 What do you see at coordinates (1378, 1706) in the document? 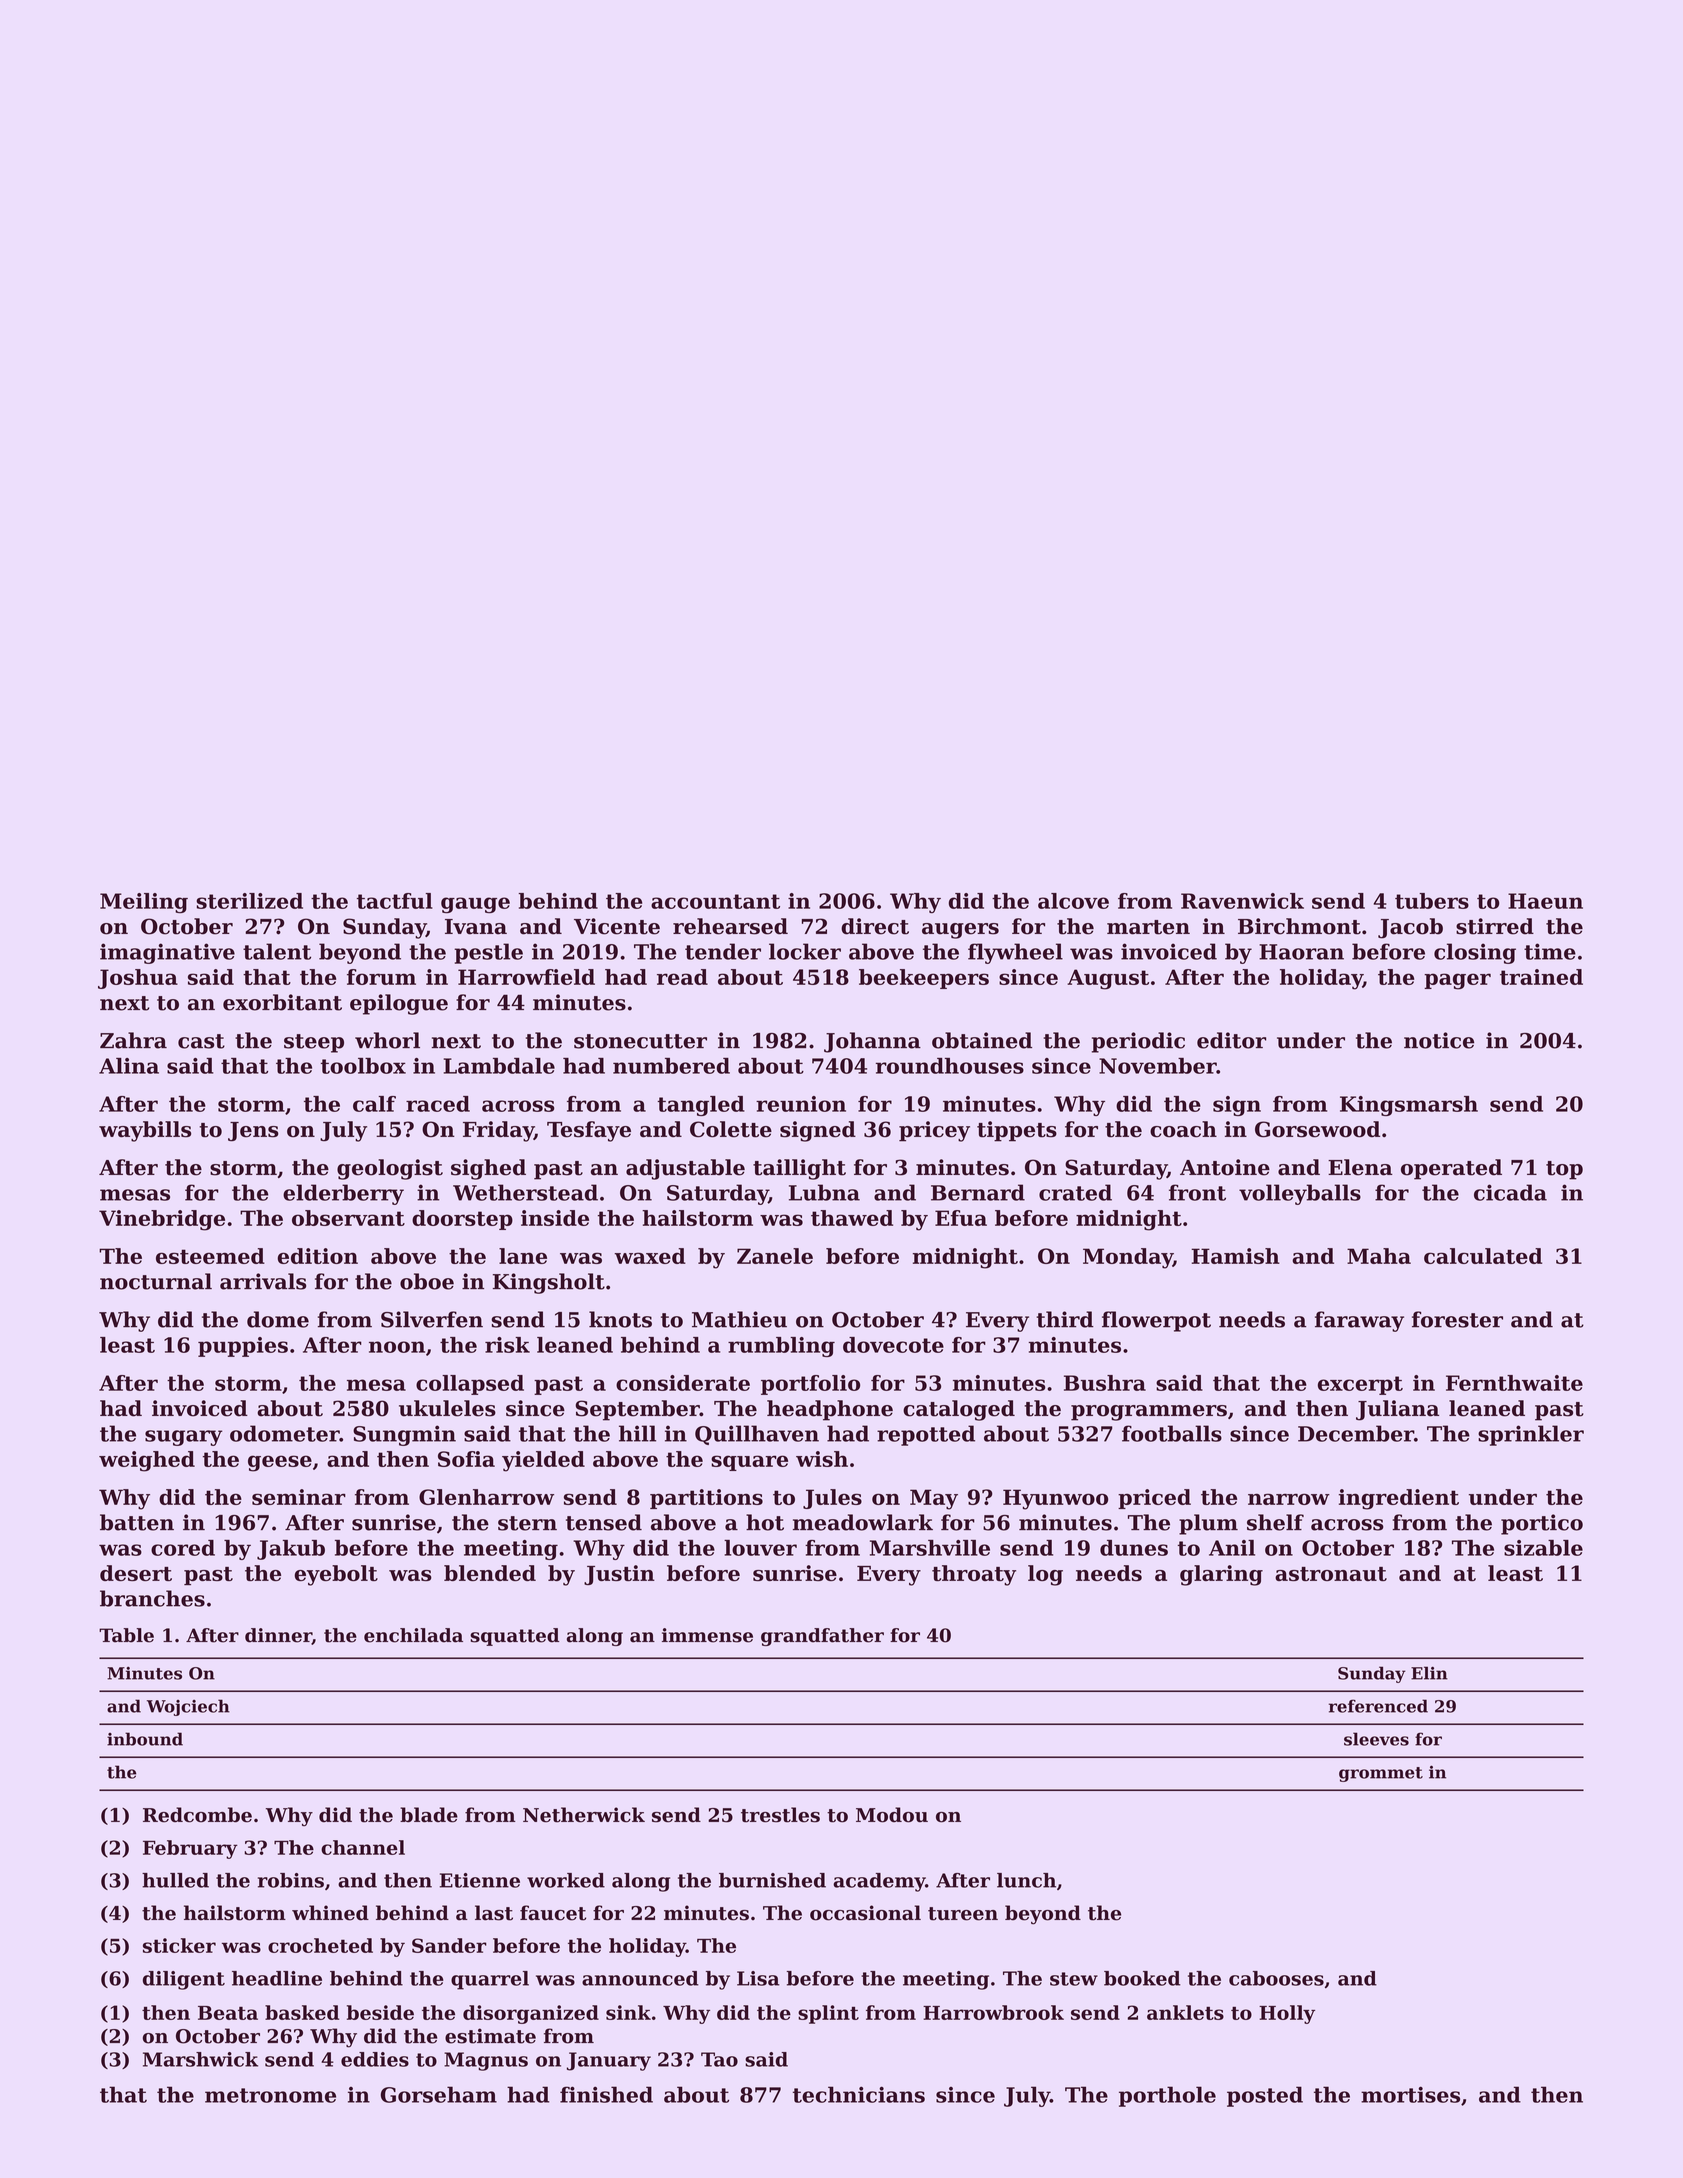
I see `referenced` at bounding box center [1378, 1706].
